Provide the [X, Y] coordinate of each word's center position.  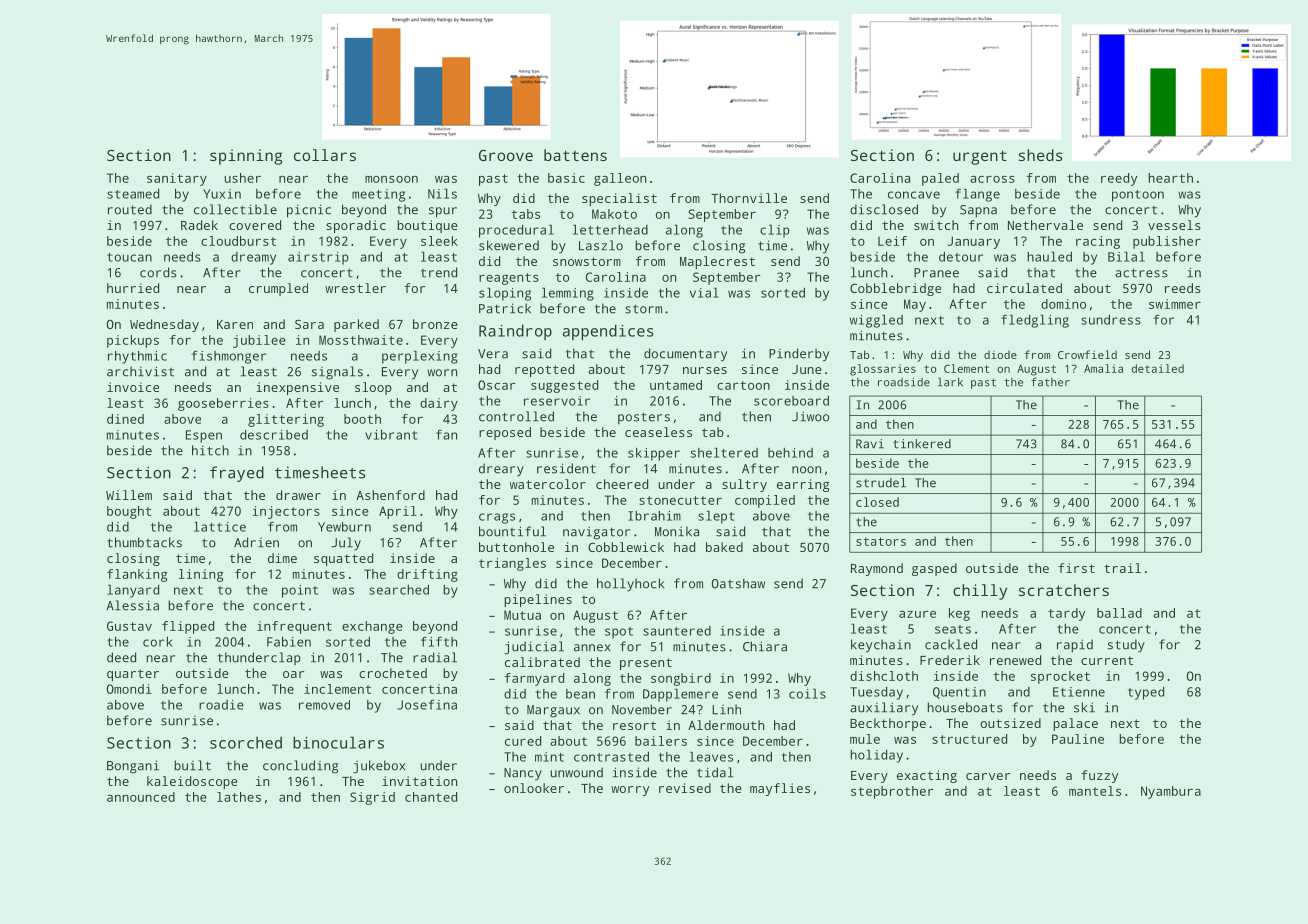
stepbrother [892, 792]
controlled [516, 416]
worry [630, 791]
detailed [1158, 368]
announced [141, 797]
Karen [235, 324]
